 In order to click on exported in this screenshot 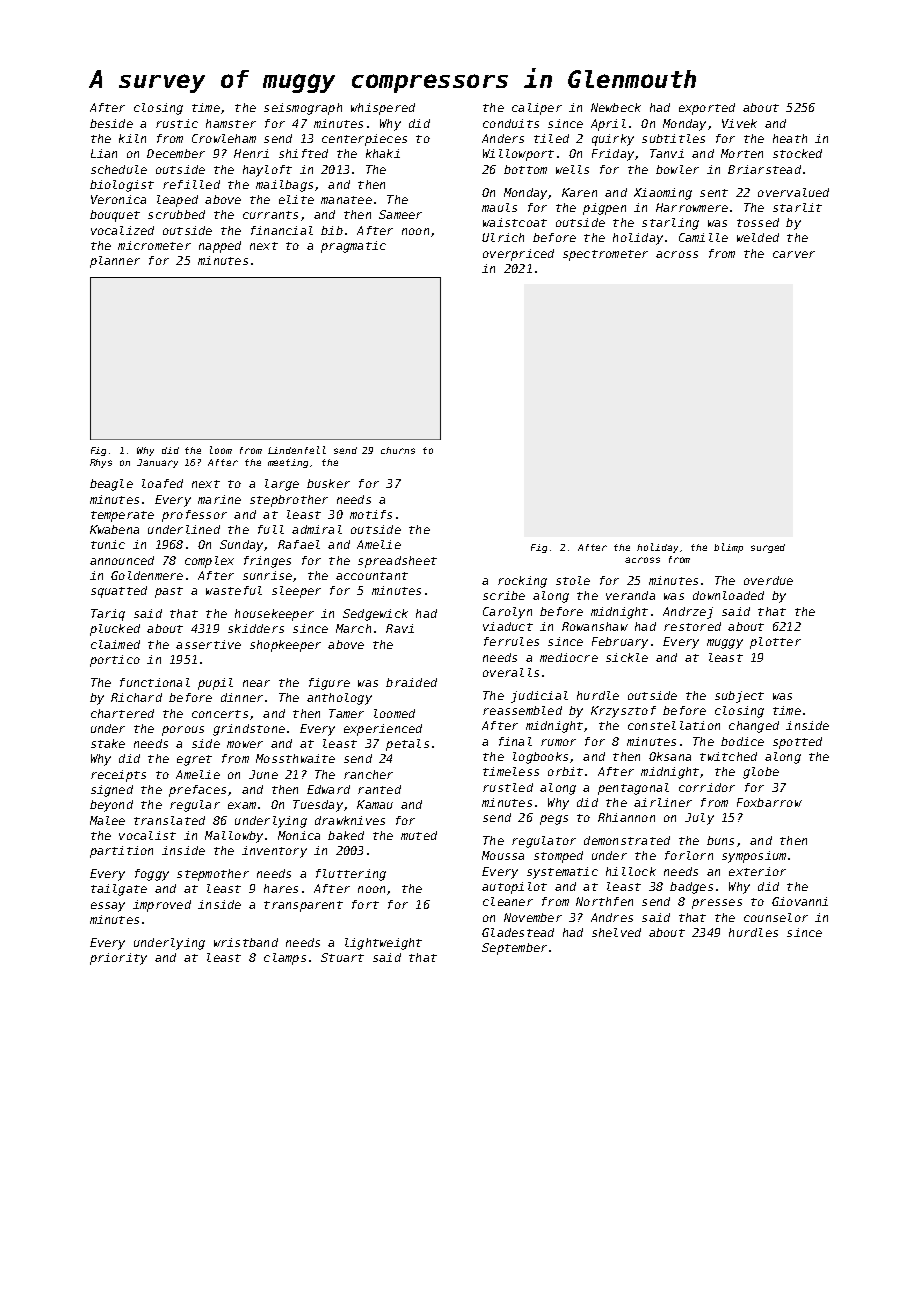, I will do `click(707, 109)`.
